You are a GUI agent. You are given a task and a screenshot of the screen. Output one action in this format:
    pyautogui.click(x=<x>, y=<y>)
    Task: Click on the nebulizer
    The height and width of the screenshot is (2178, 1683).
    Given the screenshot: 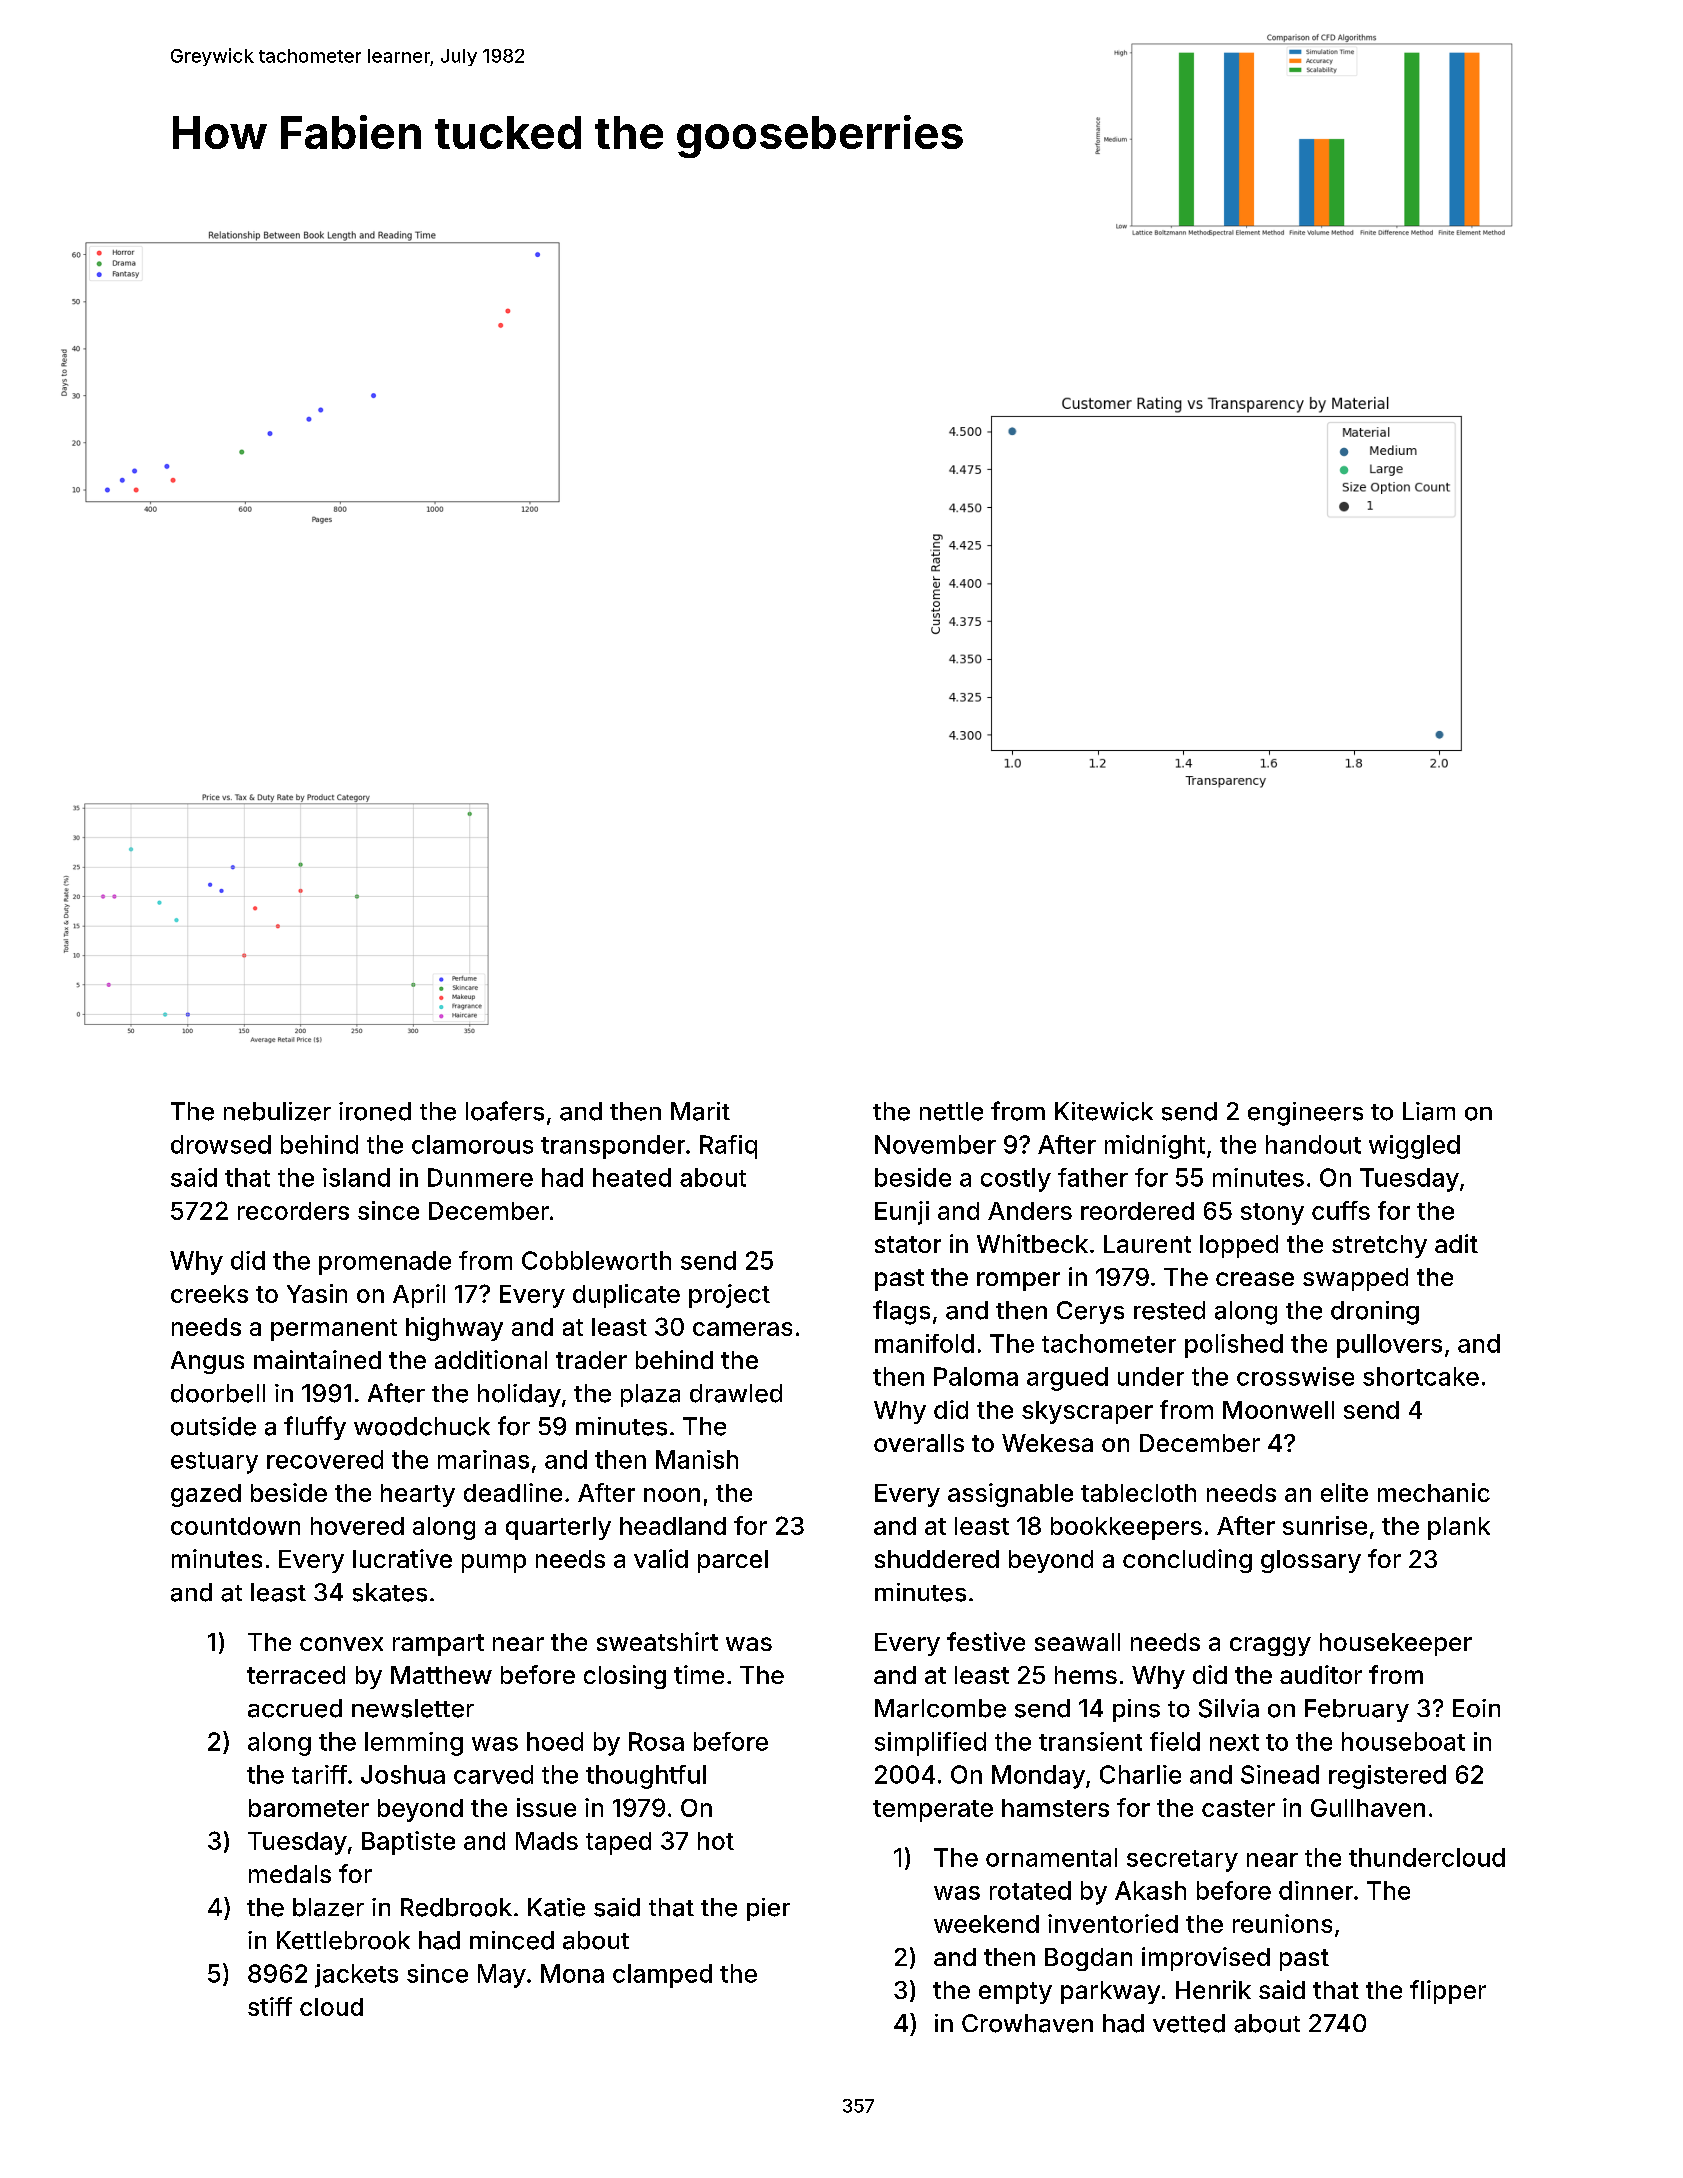 What is the action you would take?
    pyautogui.click(x=277, y=1111)
